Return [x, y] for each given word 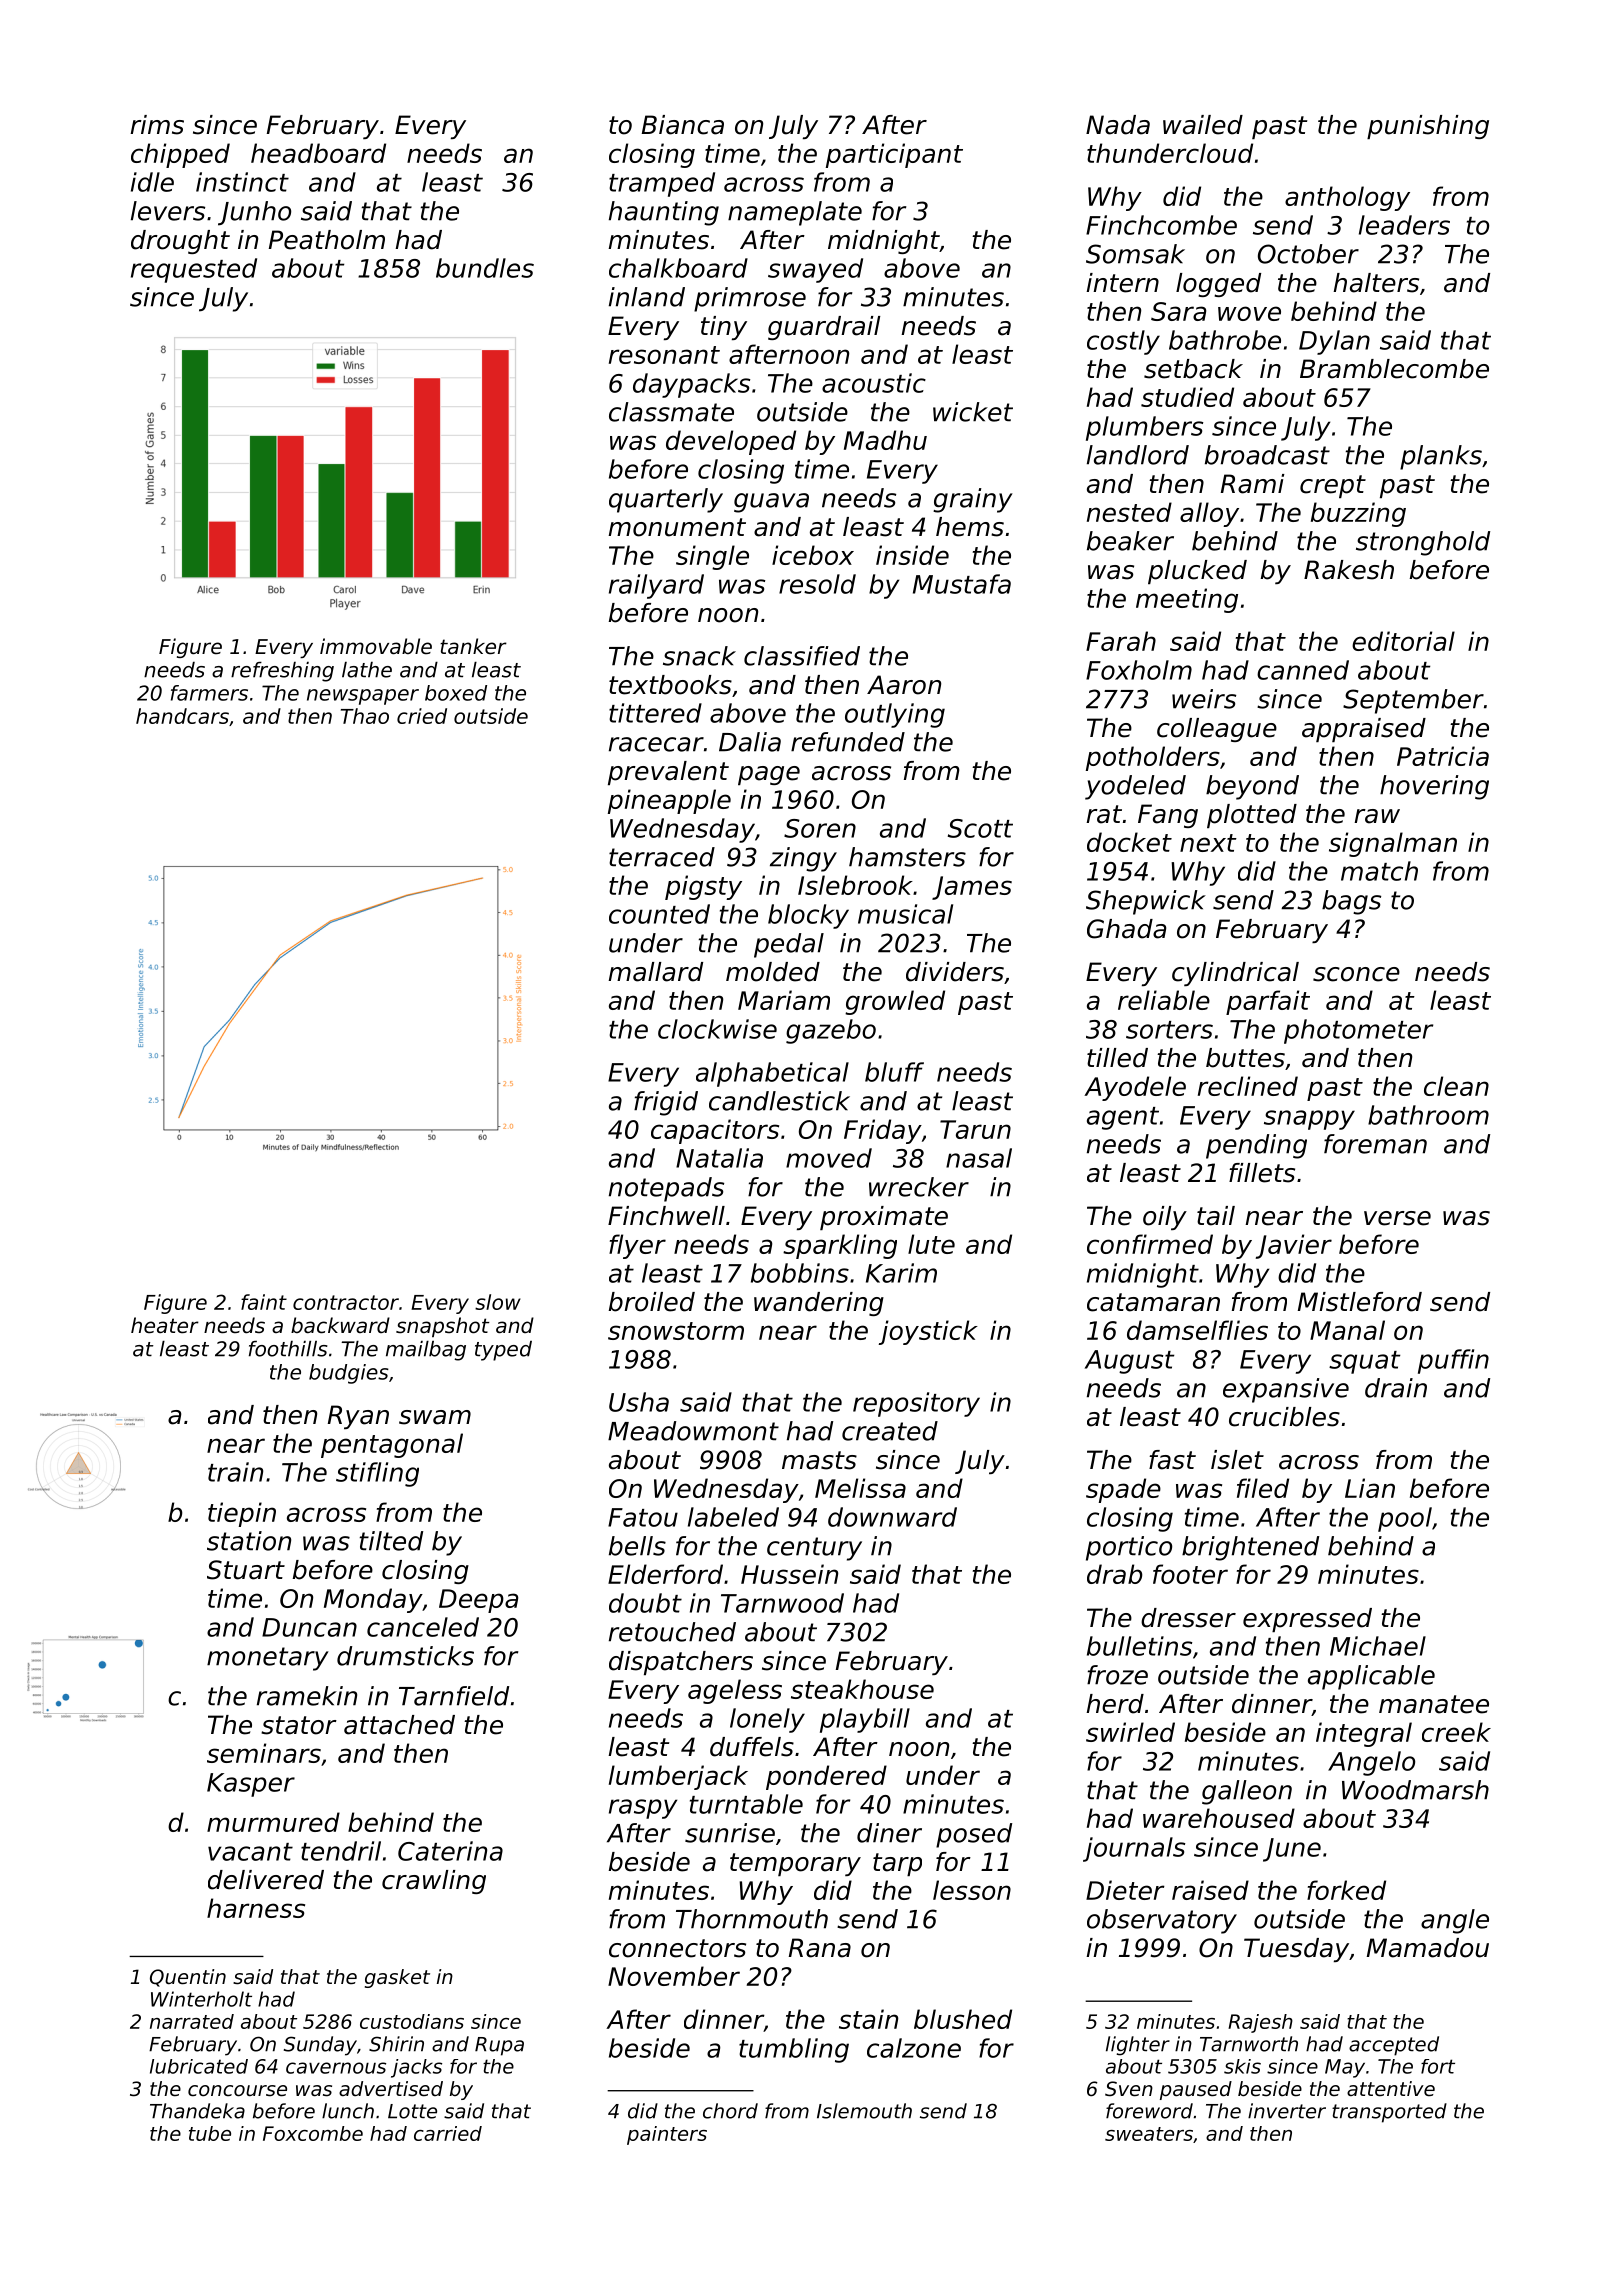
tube [210, 2133]
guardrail [824, 328]
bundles [485, 268]
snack [699, 656]
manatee [1434, 1704]
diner [889, 1833]
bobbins [800, 1273]
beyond [1252, 787]
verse [1397, 1218]
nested [1129, 512]
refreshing [282, 672]
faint [264, 1302]
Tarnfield [454, 1696]
